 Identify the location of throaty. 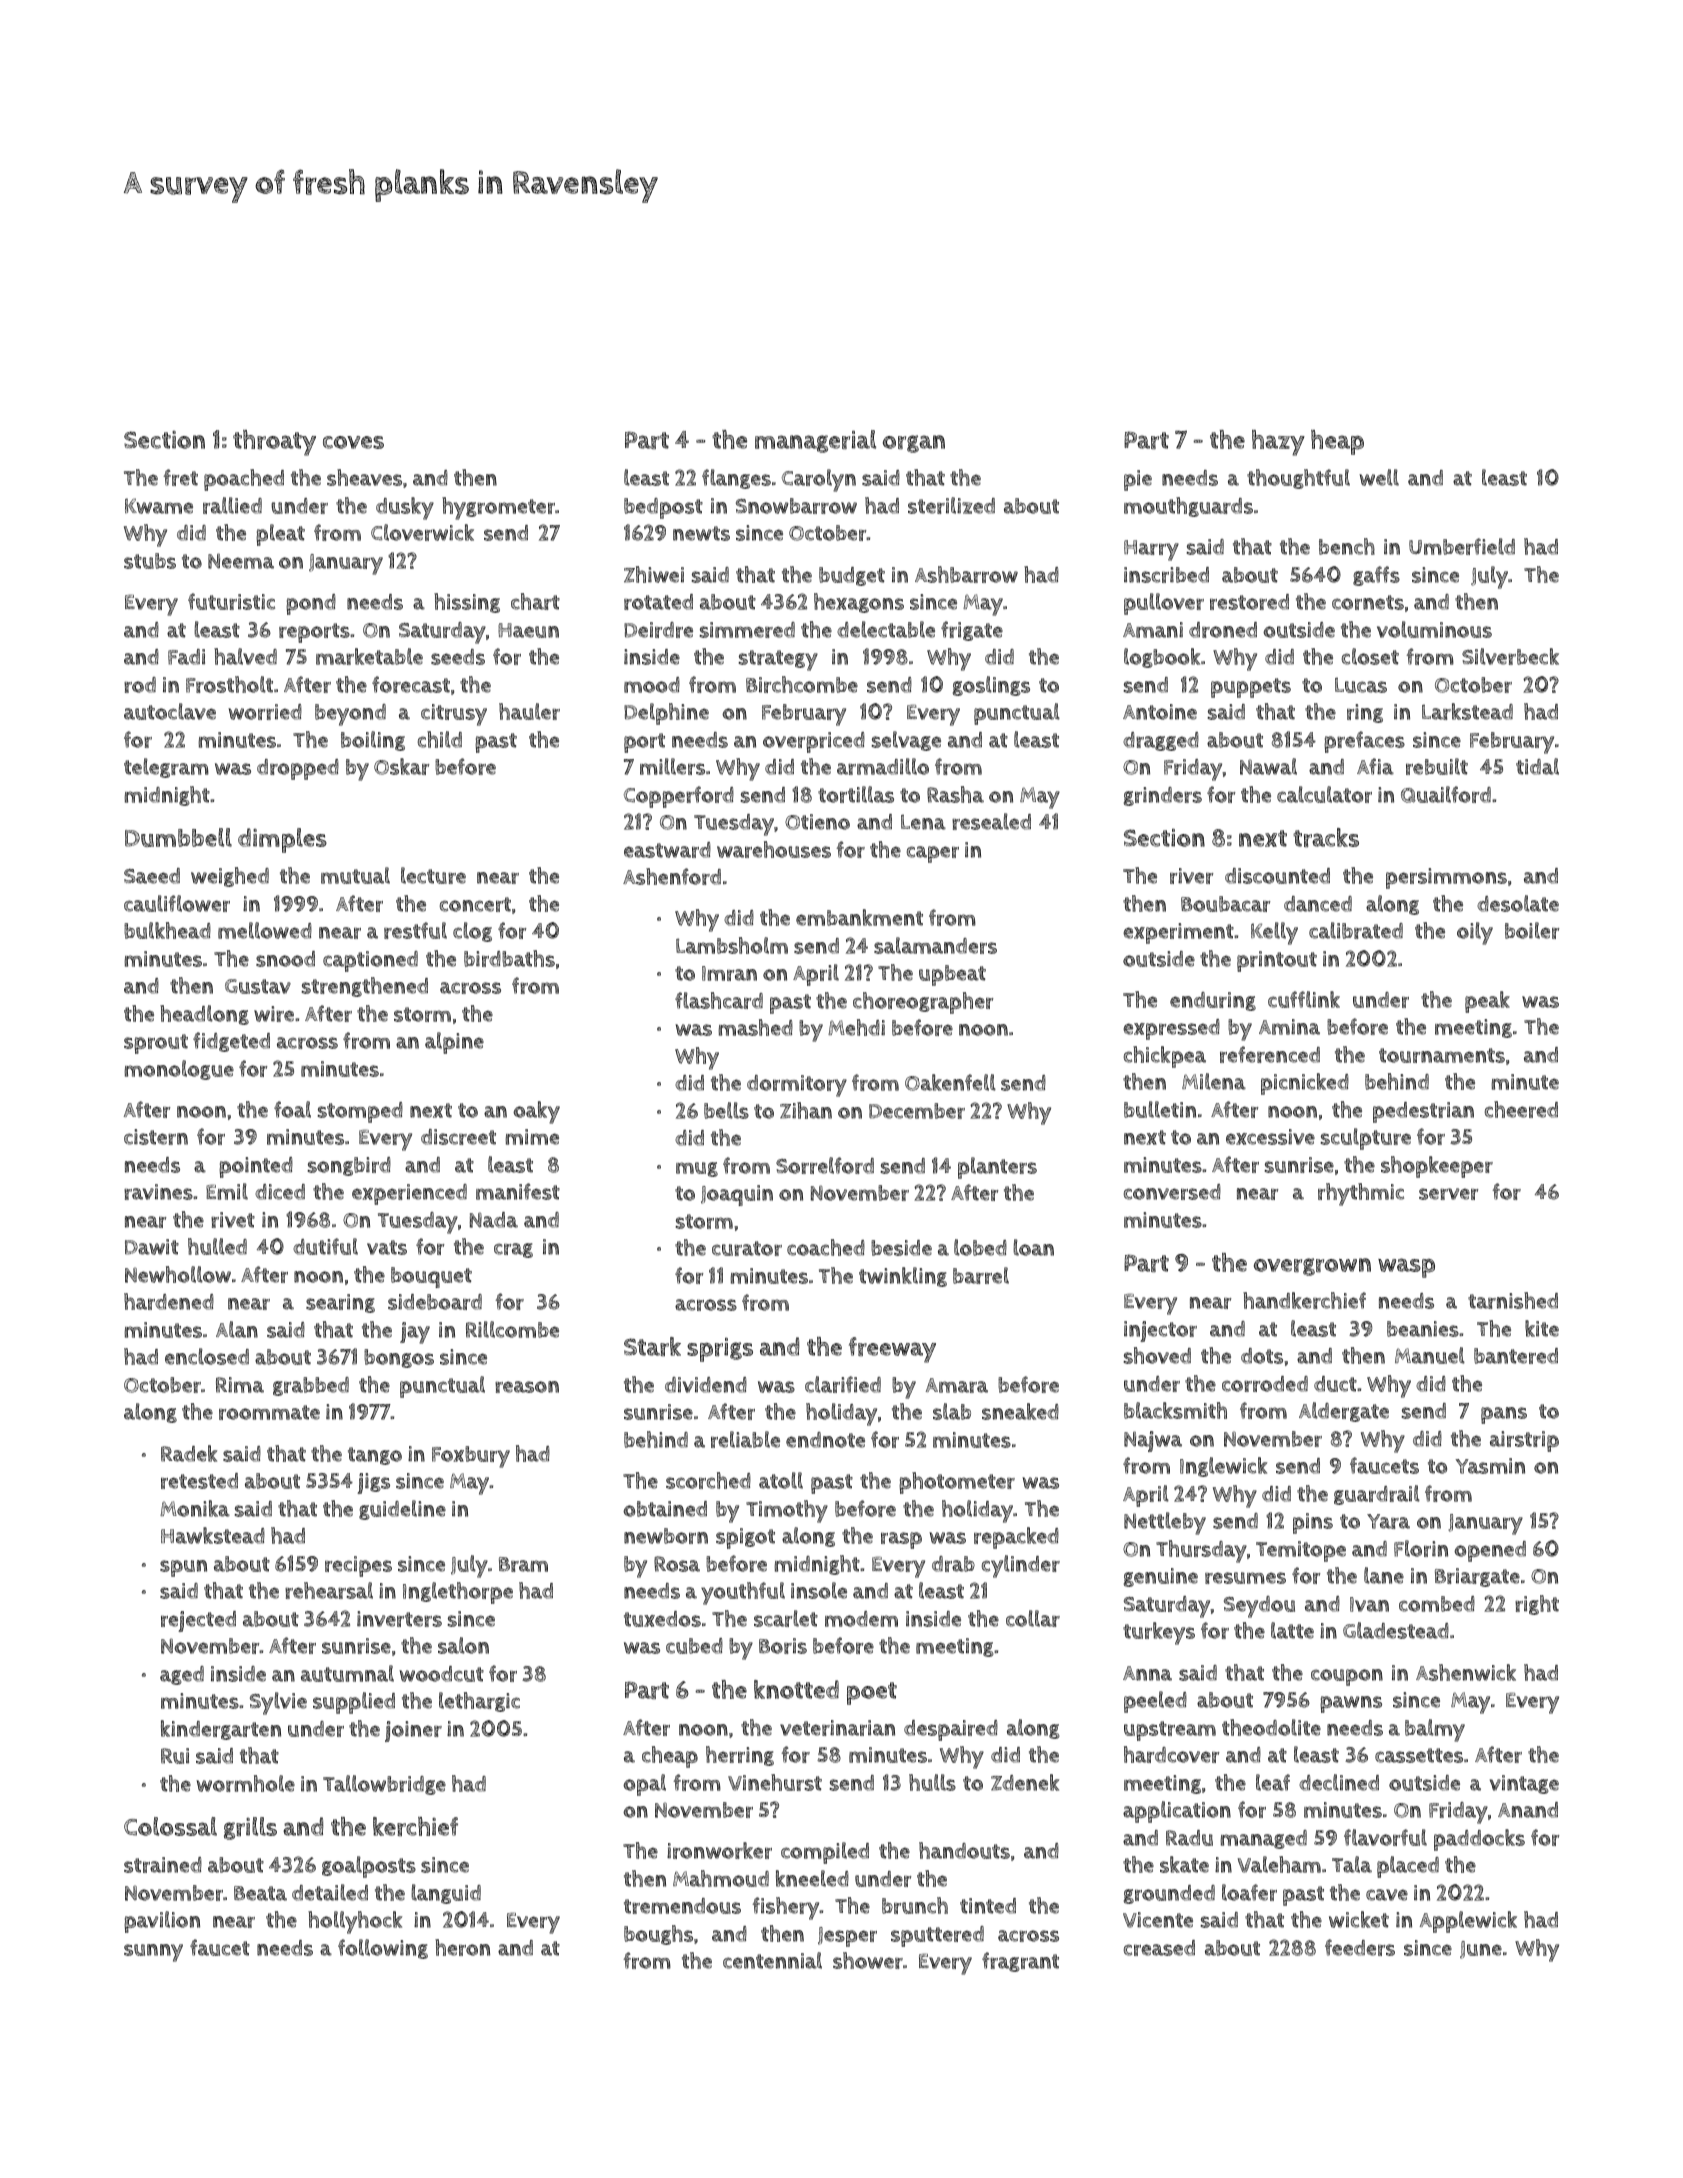
(274, 443).
